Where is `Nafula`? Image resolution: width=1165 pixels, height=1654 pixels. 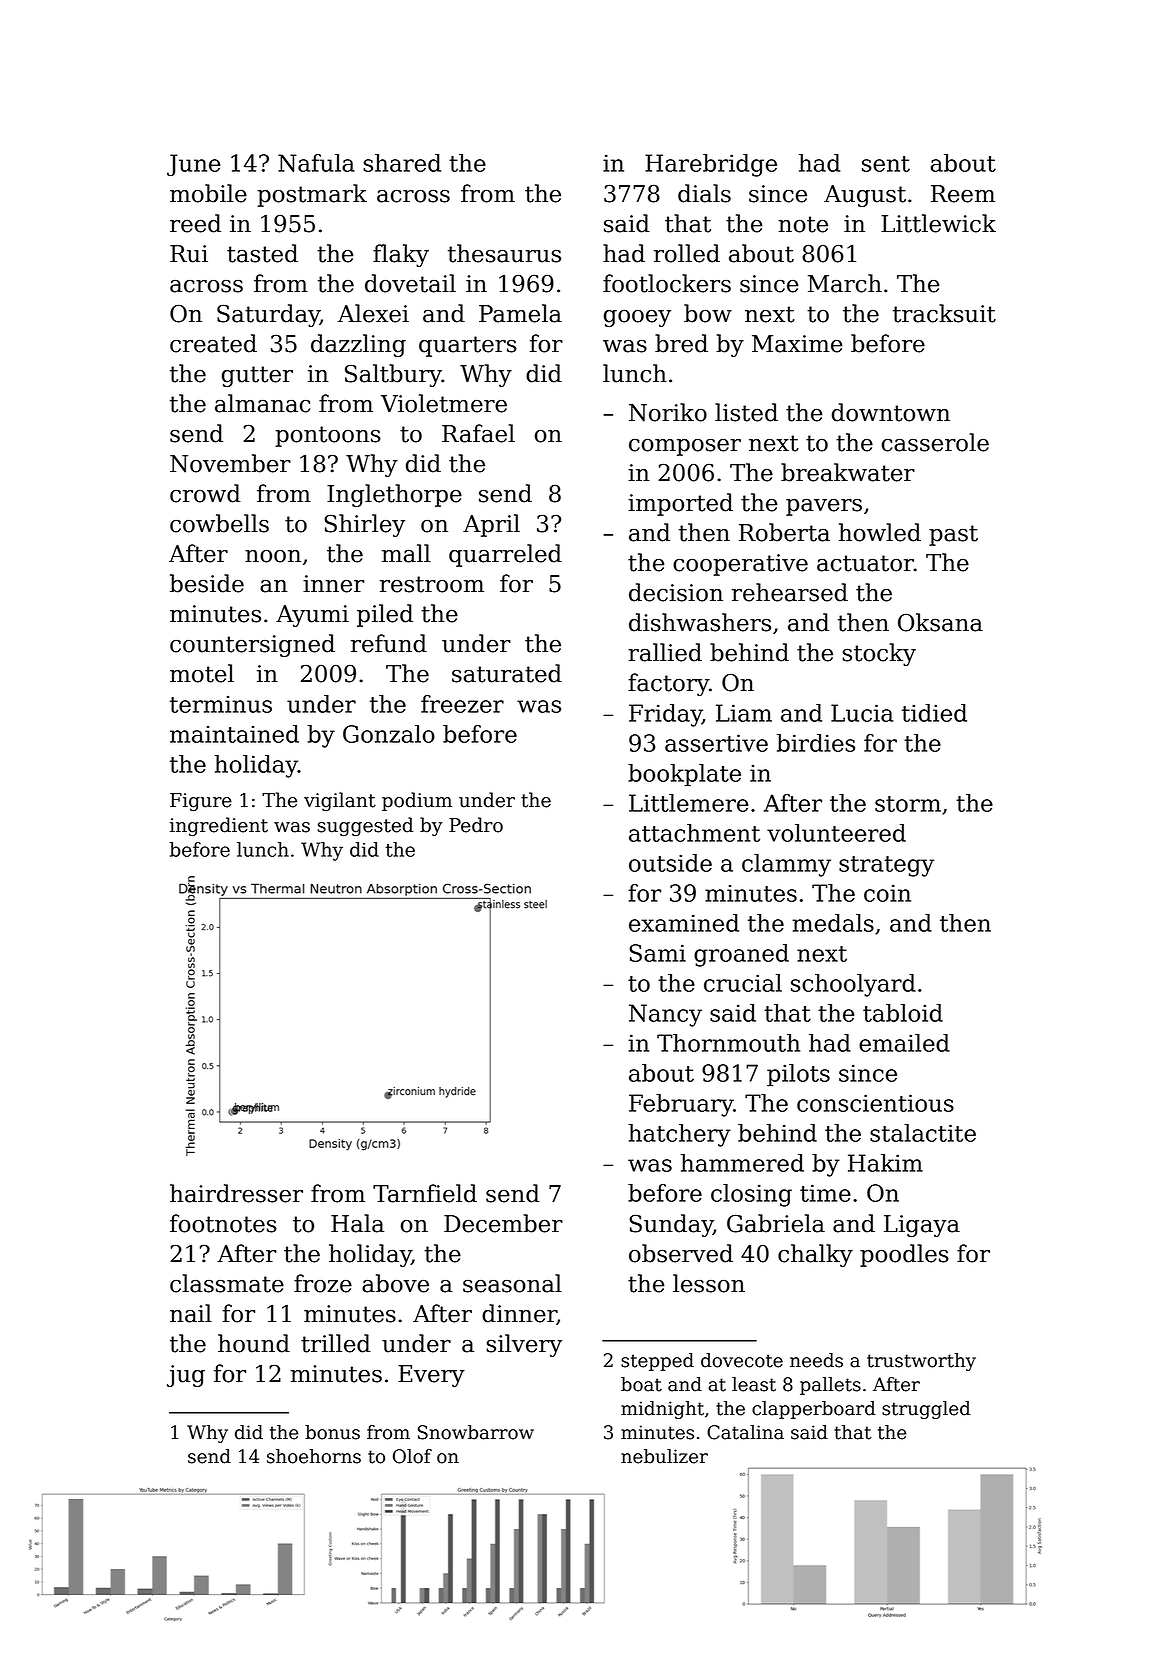 Nafula is located at coordinates (316, 163).
